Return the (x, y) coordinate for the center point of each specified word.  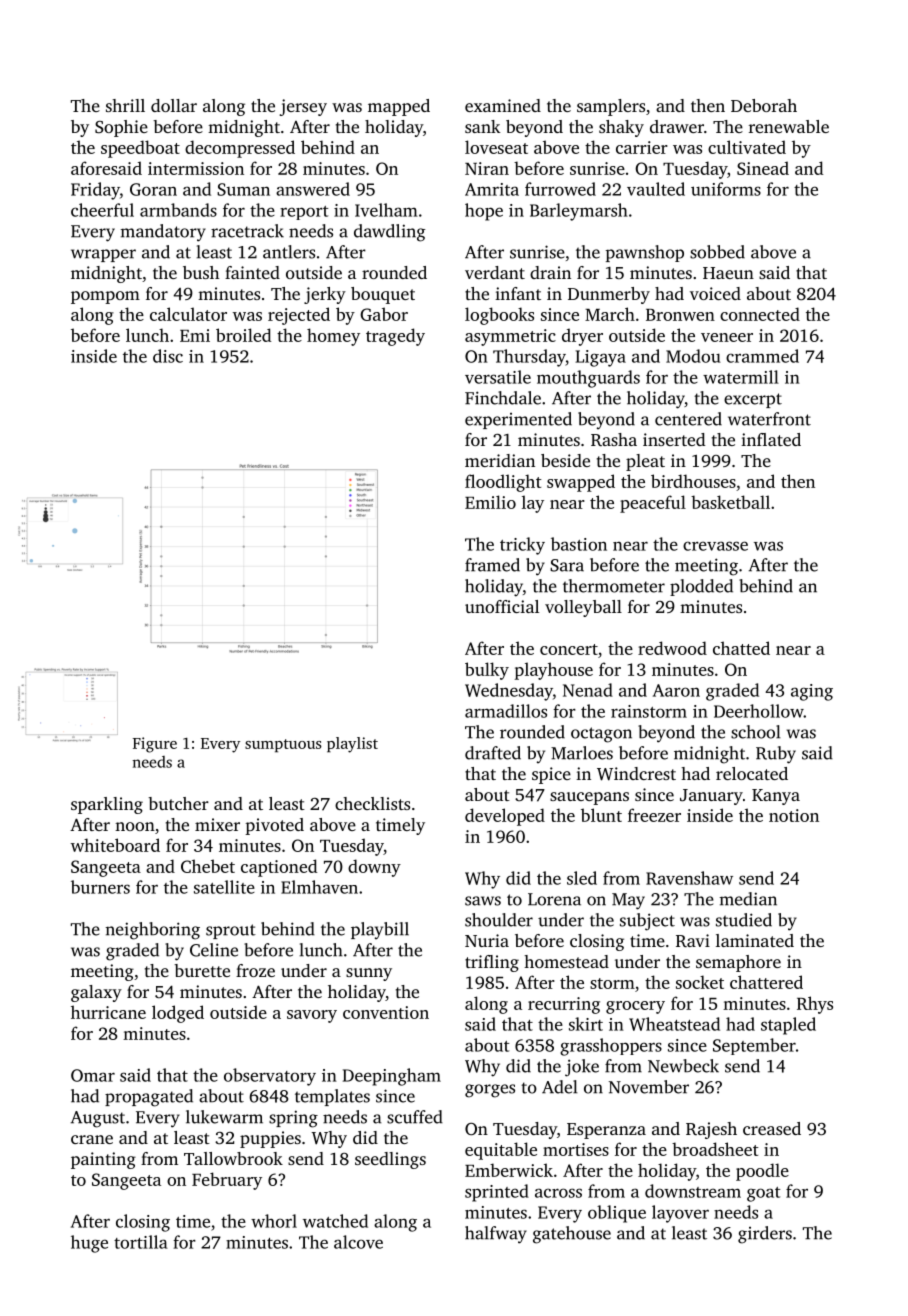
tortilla (141, 1242)
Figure (155, 745)
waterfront (769, 419)
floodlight (503, 483)
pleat (645, 462)
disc (168, 356)
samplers (611, 107)
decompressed (240, 149)
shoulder (499, 920)
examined (503, 105)
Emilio (490, 502)
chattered (766, 982)
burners (100, 887)
